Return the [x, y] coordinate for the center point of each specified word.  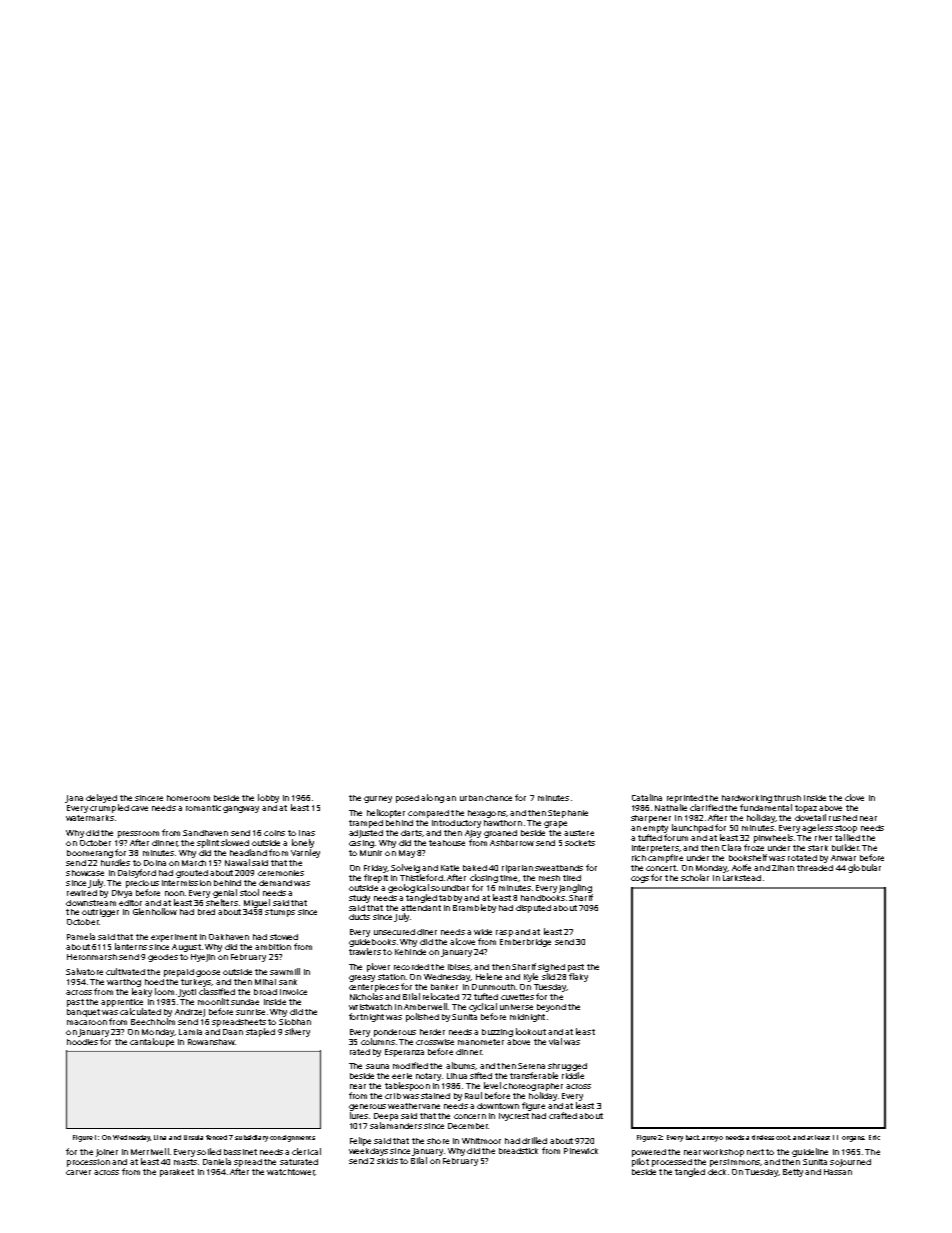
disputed [533, 909]
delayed [101, 798]
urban [471, 798]
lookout [531, 1031]
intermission [186, 883]
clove [854, 797]
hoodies [82, 1042]
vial [555, 1041]
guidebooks [372, 943]
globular [864, 868]
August [186, 948]
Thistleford [421, 877]
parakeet [177, 1173]
